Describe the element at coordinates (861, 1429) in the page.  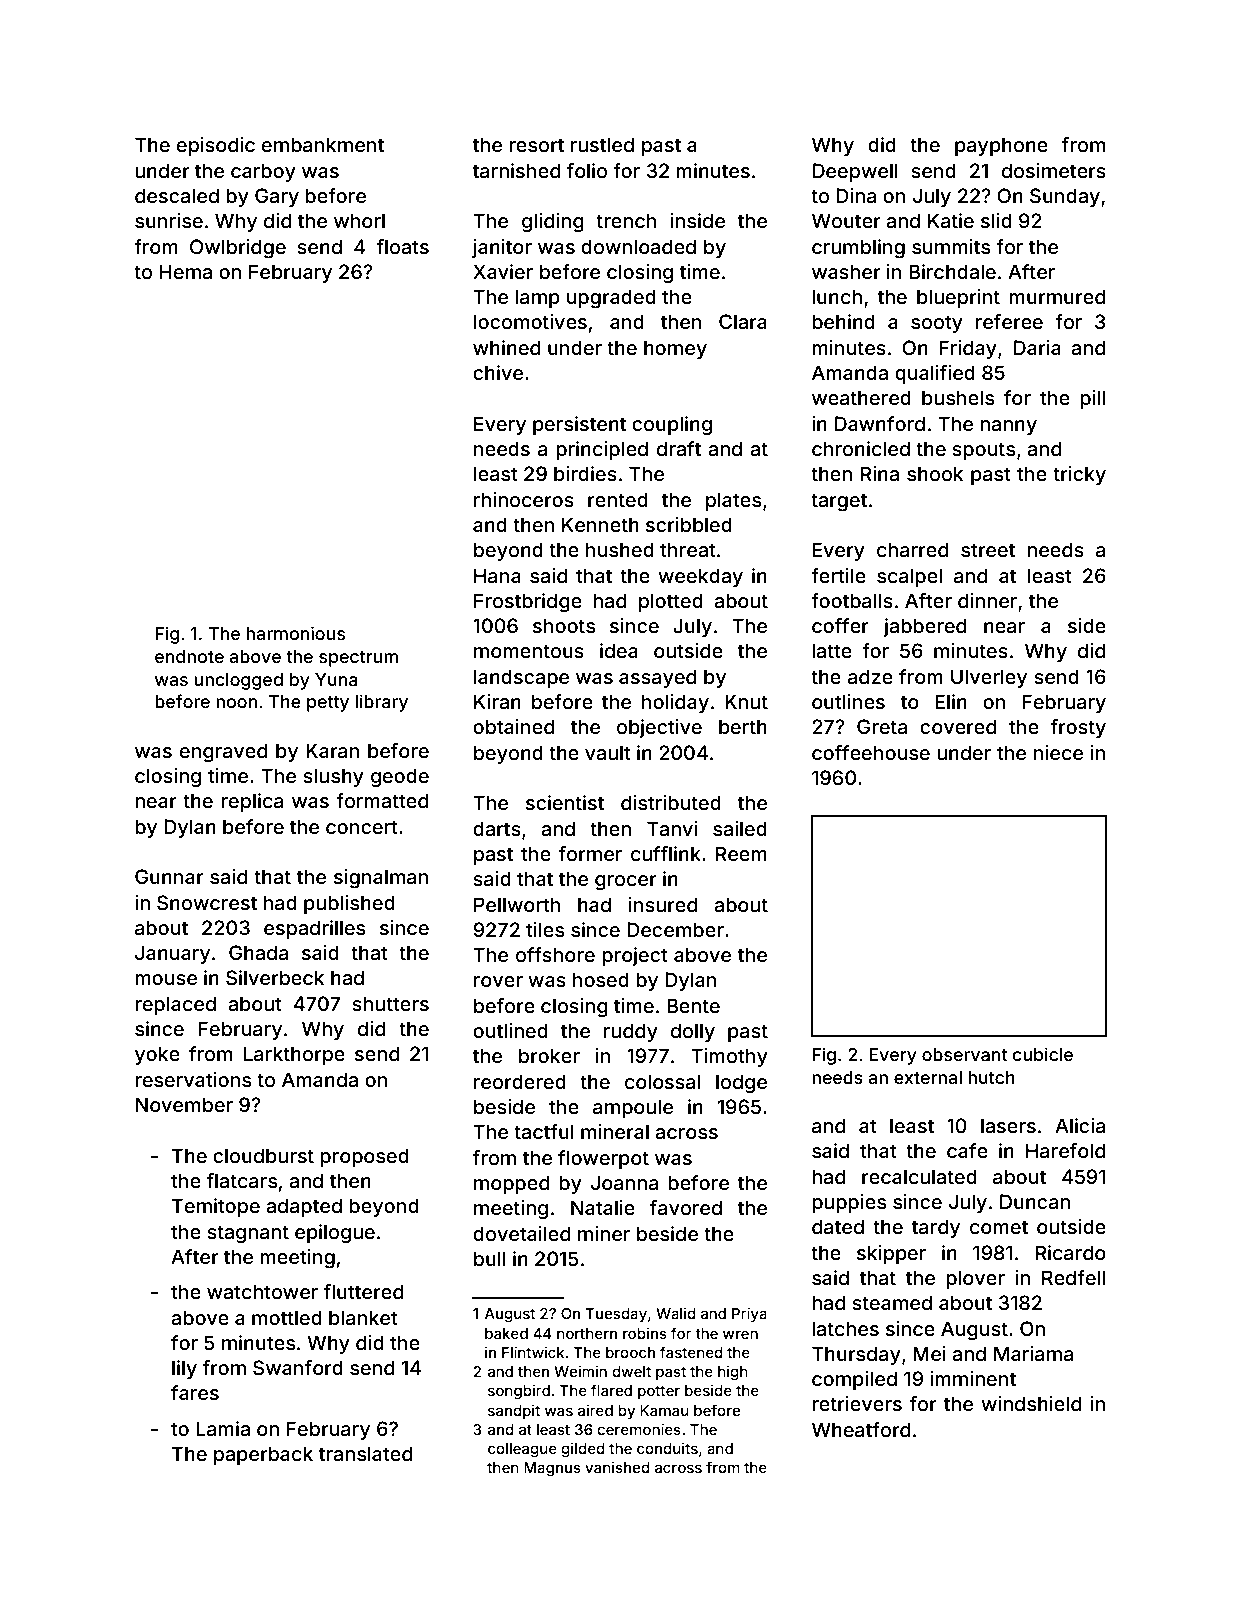
I see `Wheatford` at that location.
